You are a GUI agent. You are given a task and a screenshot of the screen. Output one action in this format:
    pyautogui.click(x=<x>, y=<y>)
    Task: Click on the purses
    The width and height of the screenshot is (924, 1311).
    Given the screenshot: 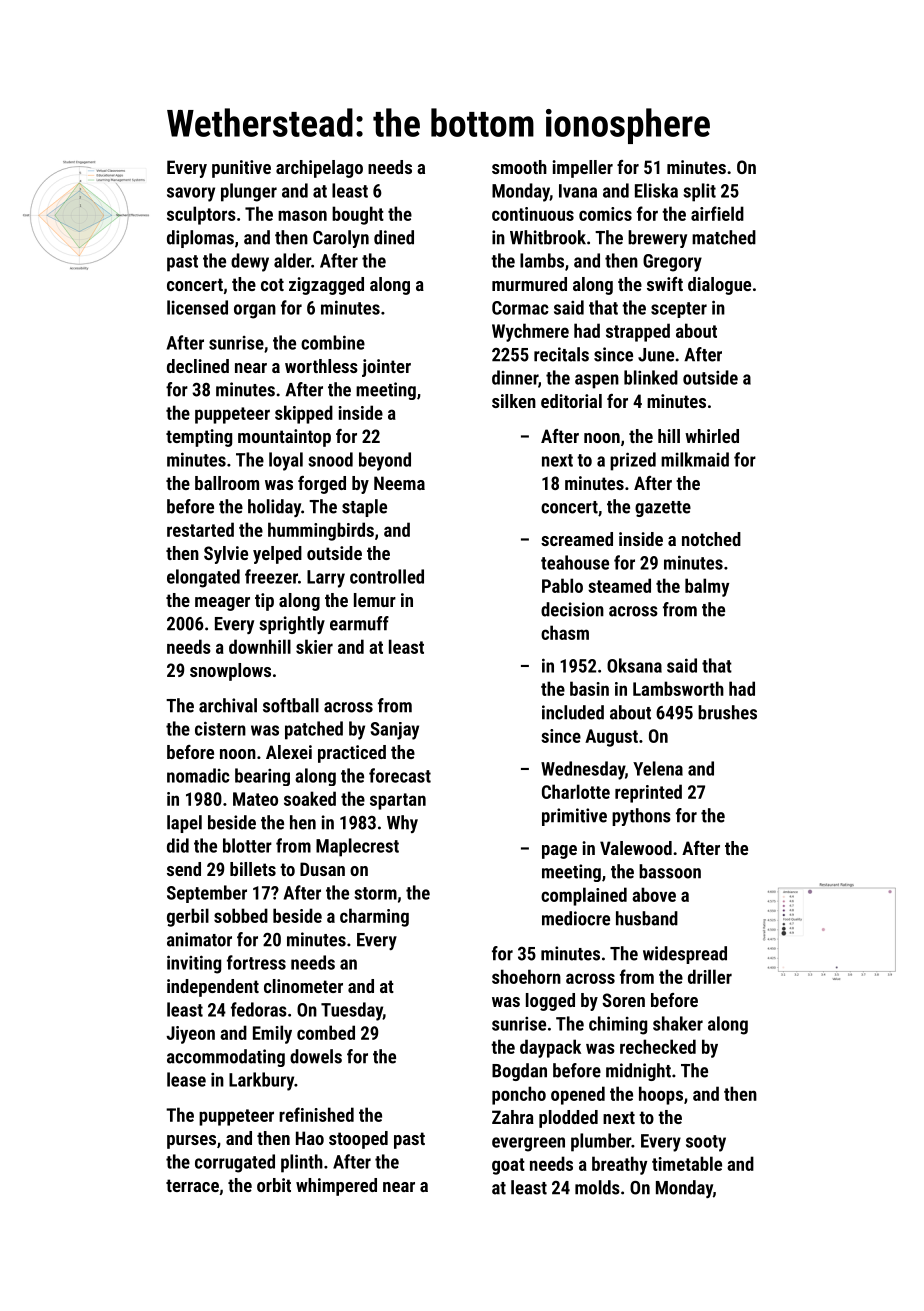 What is the action you would take?
    pyautogui.click(x=191, y=1142)
